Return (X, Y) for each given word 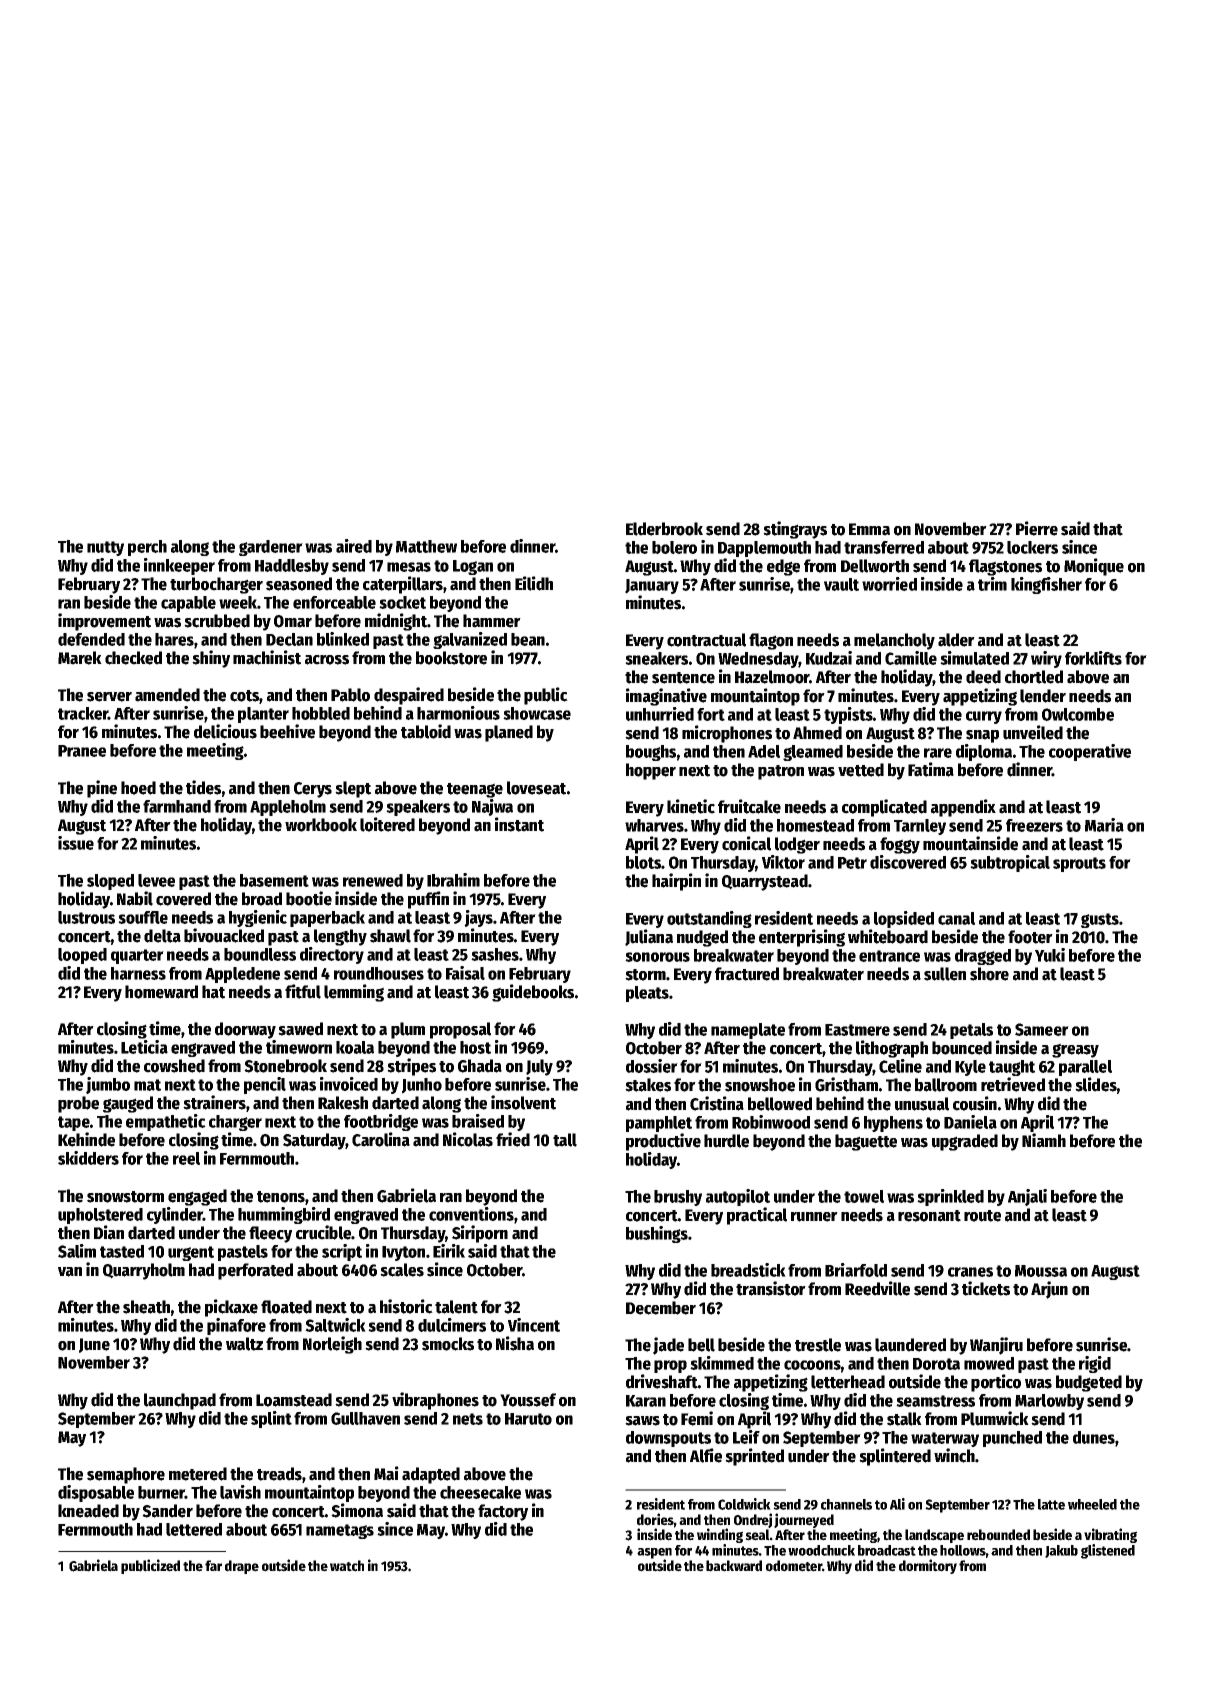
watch (347, 1566)
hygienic (258, 918)
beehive (287, 731)
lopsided (904, 919)
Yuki (1050, 955)
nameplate (748, 1031)
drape (242, 1567)
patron (781, 772)
